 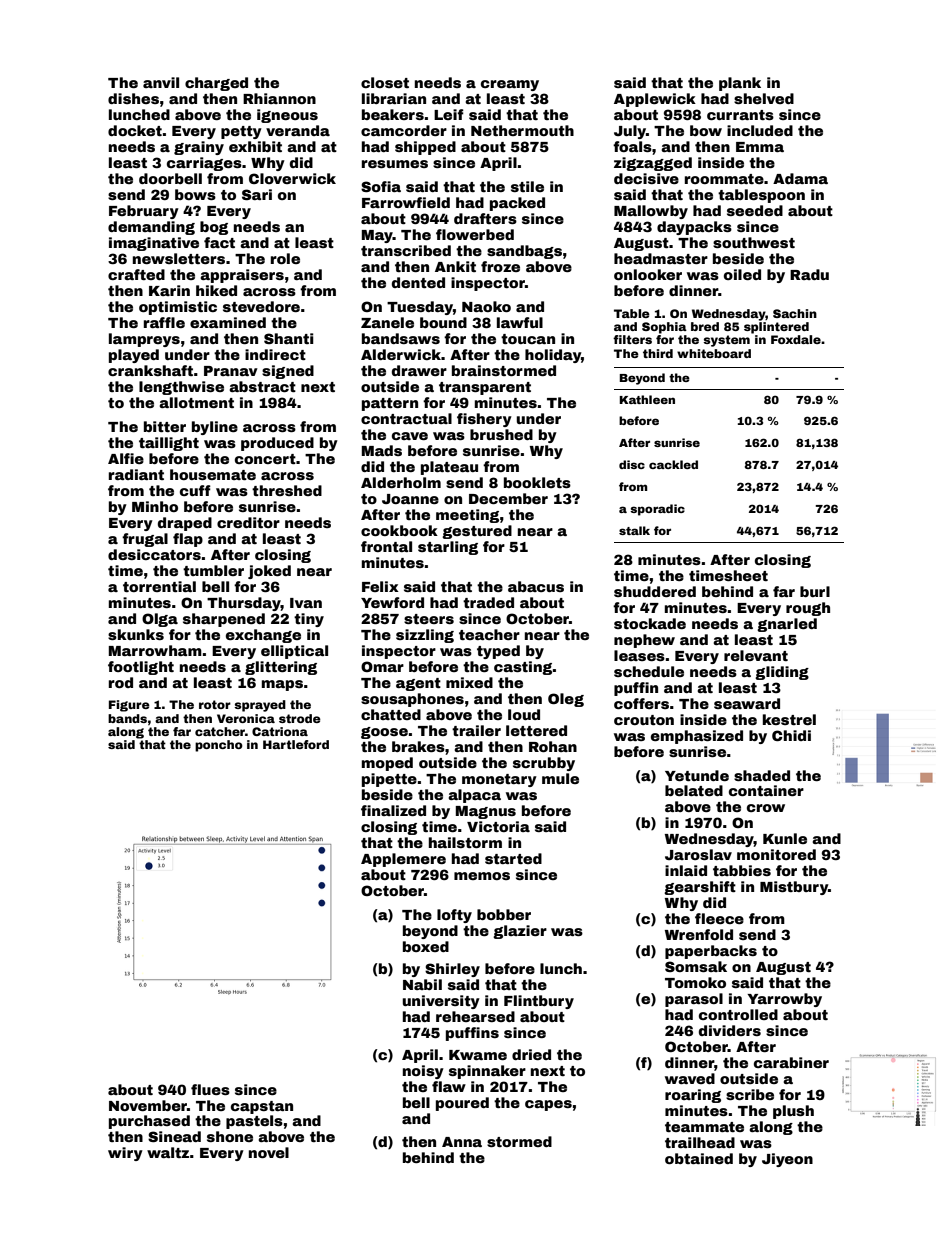 What do you see at coordinates (655, 591) in the image?
I see `shuddered` at bounding box center [655, 591].
